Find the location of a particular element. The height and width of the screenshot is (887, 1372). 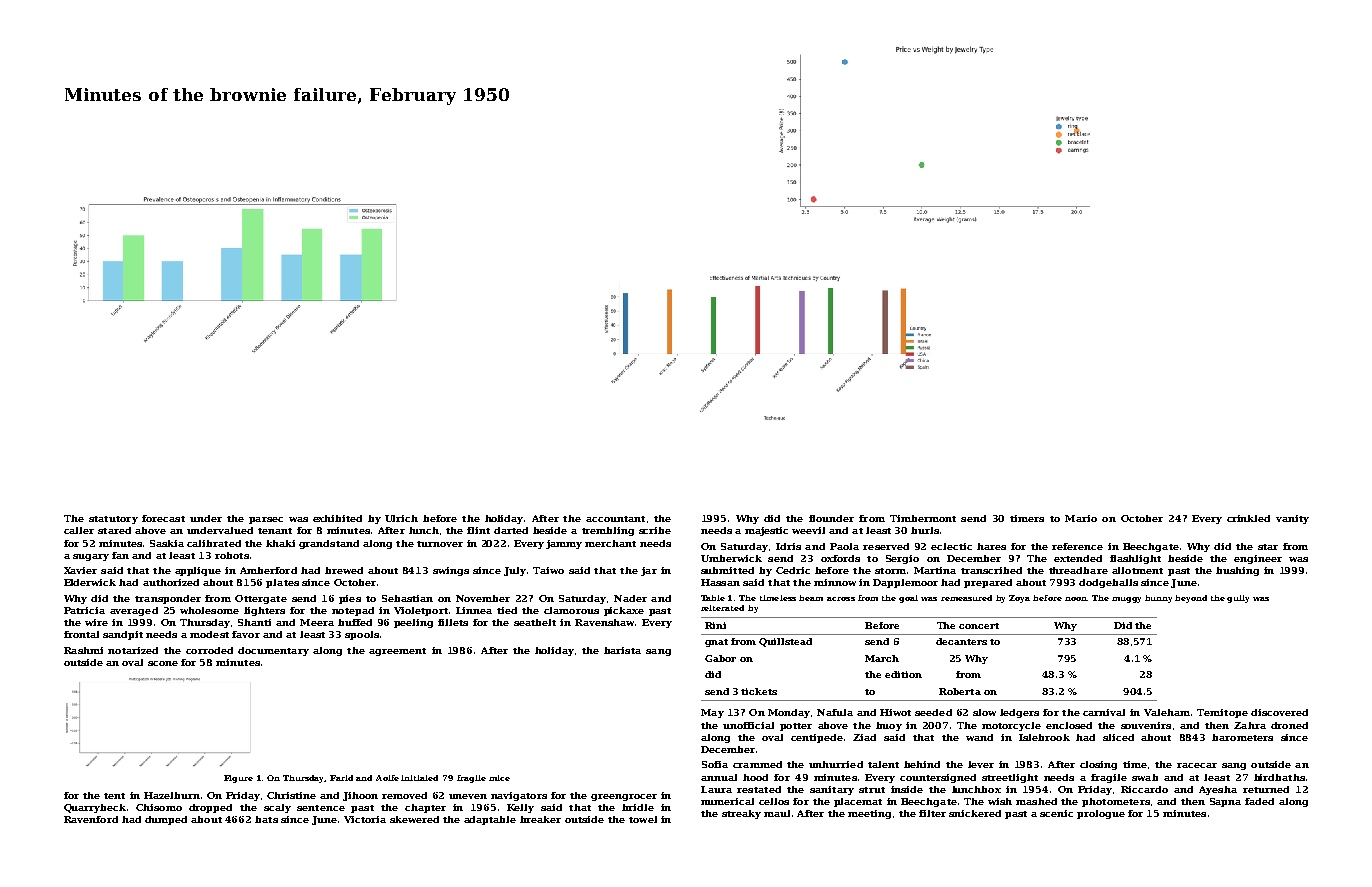

hares is located at coordinates (991, 546).
